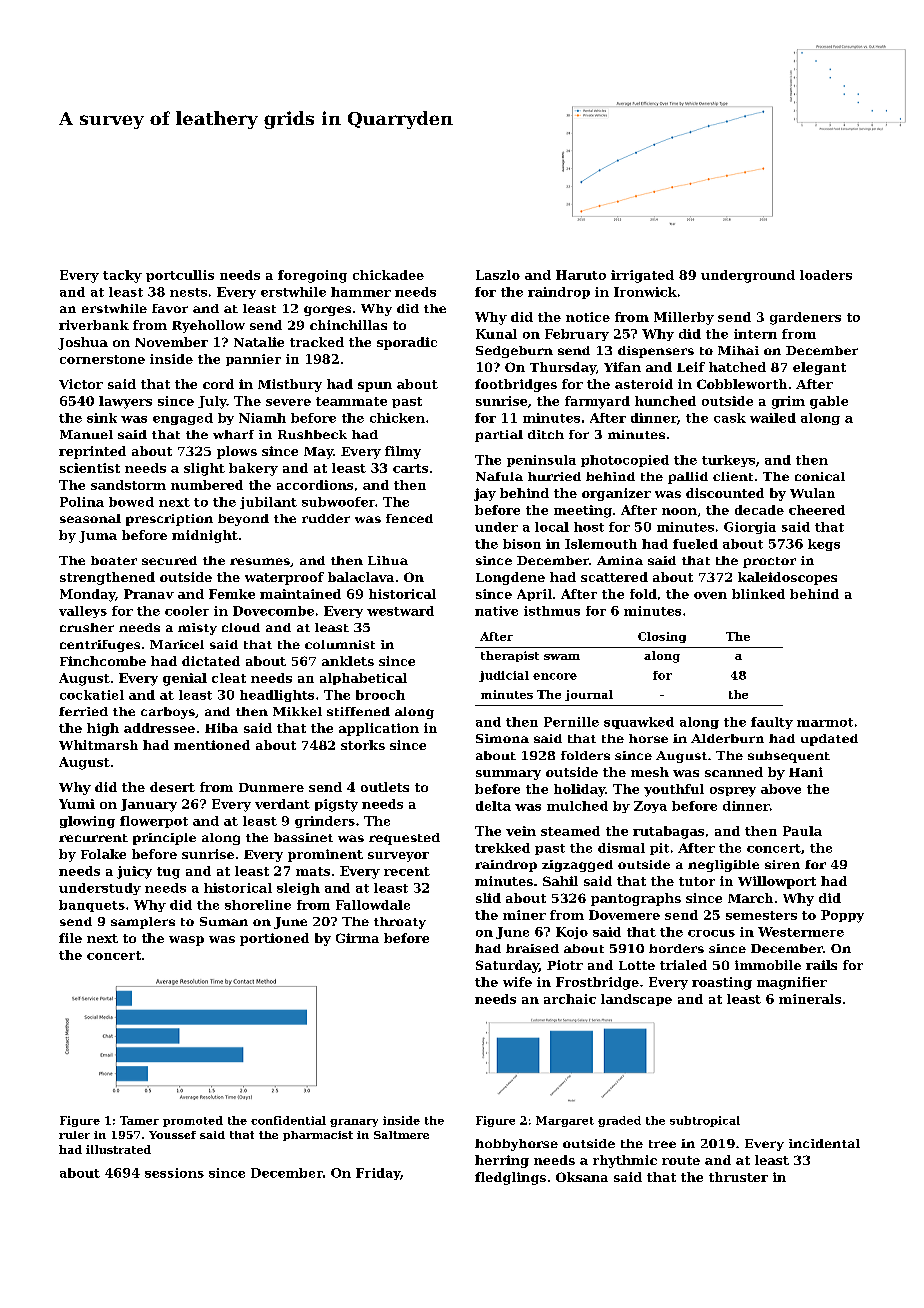 Image resolution: width=924 pixels, height=1308 pixels. What do you see at coordinates (510, 1178) in the page?
I see `fledglings` at bounding box center [510, 1178].
